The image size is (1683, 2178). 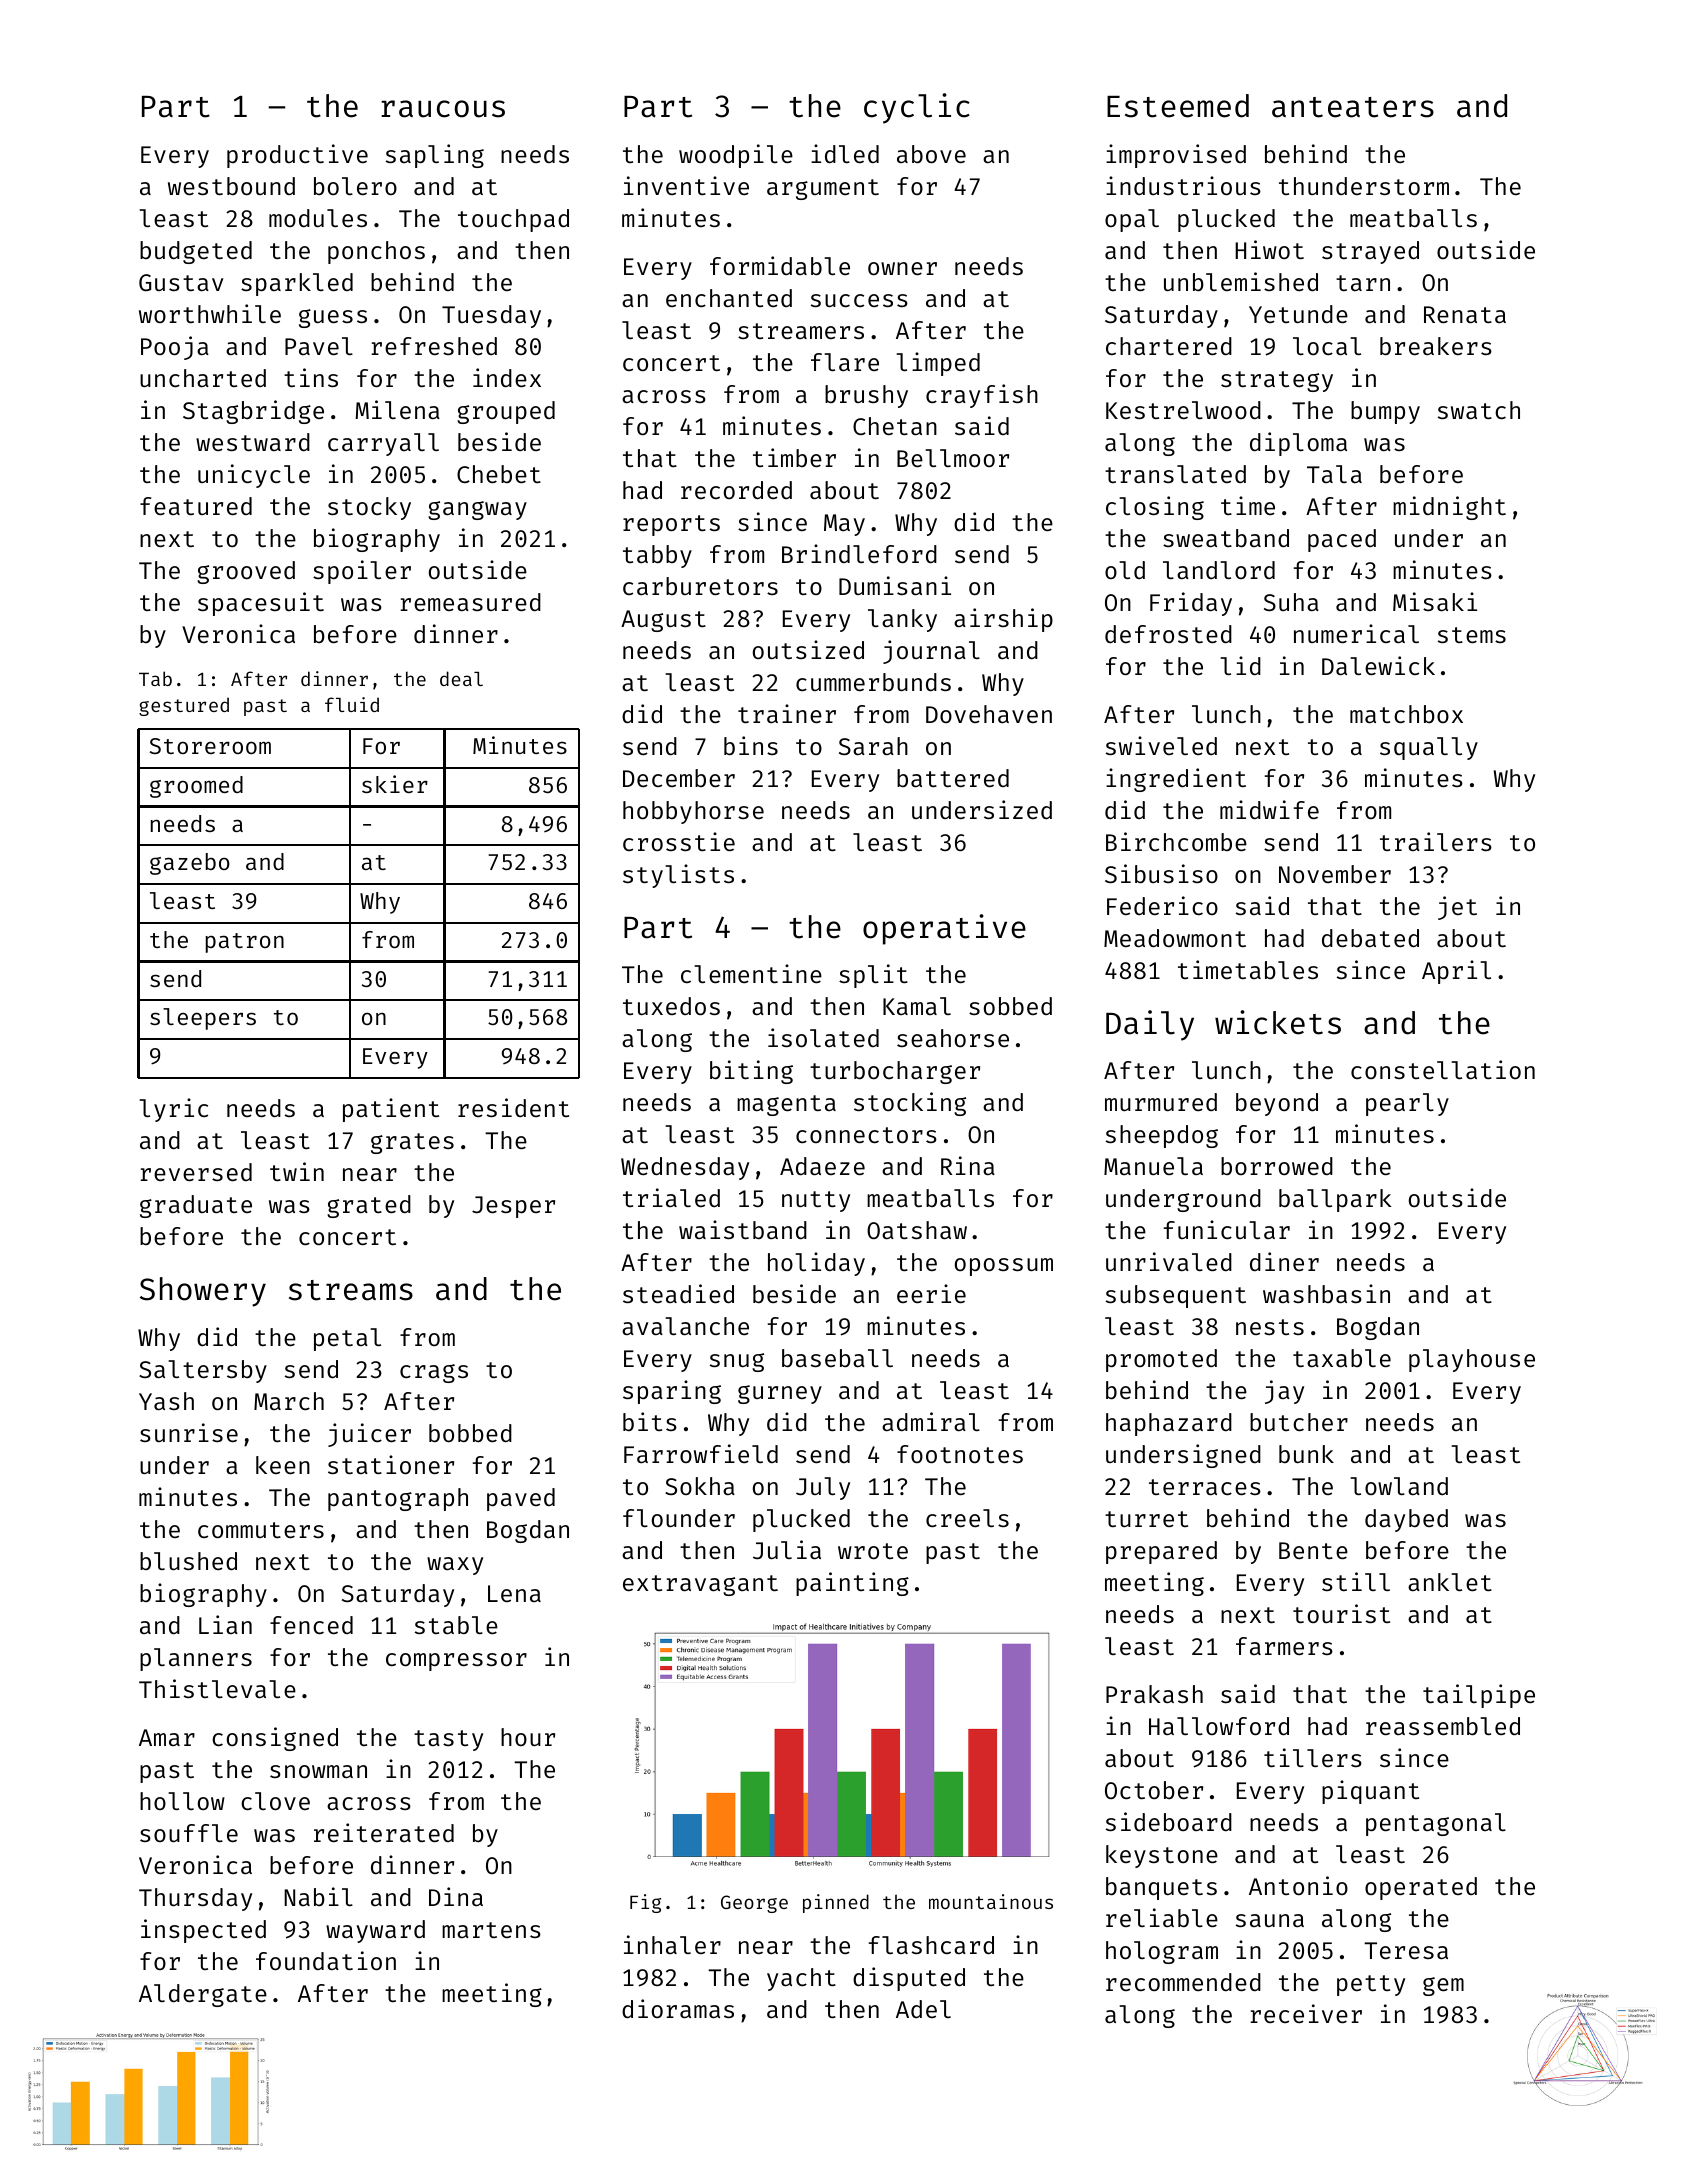 I want to click on Hallowford, so click(x=1219, y=1726).
